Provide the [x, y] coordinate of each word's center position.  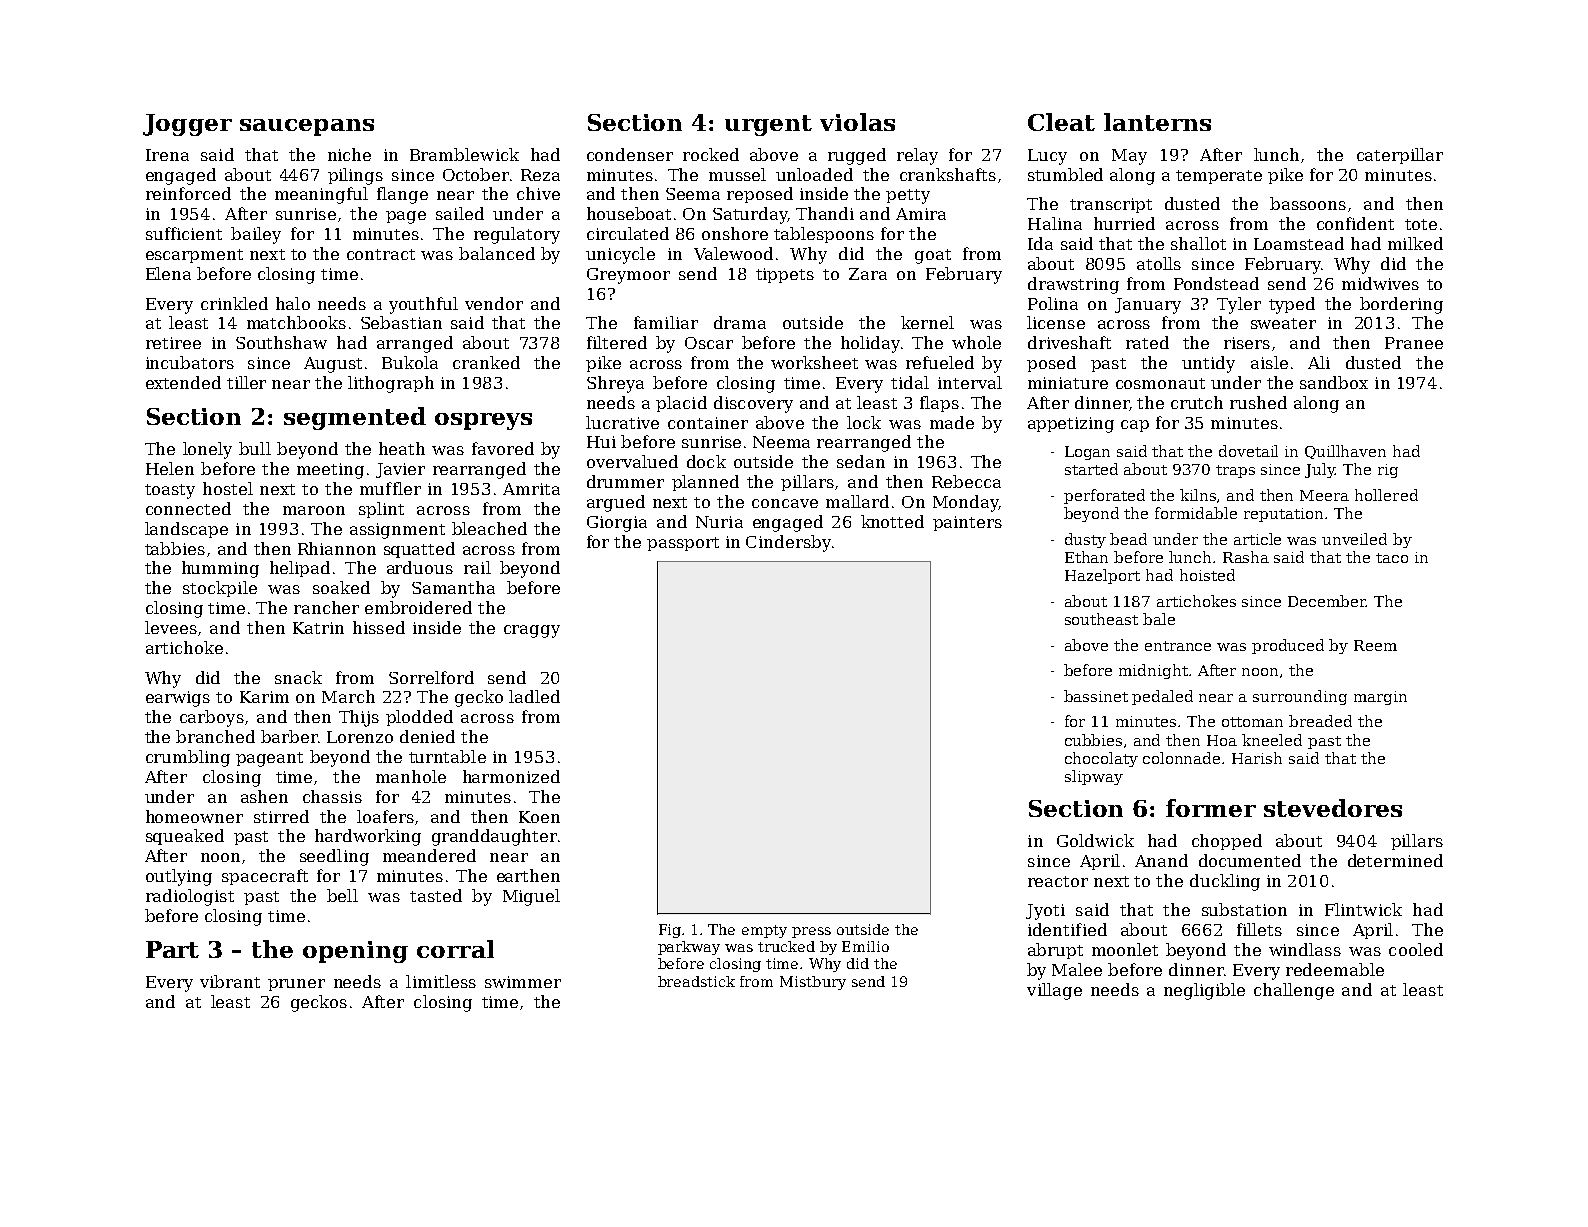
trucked [786, 946]
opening [355, 952]
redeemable [1335, 969]
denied [427, 736]
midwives [1380, 283]
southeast [1101, 619]
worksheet [814, 362]
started [1091, 469]
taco [1392, 558]
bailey [256, 235]
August [333, 365]
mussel [737, 174]
